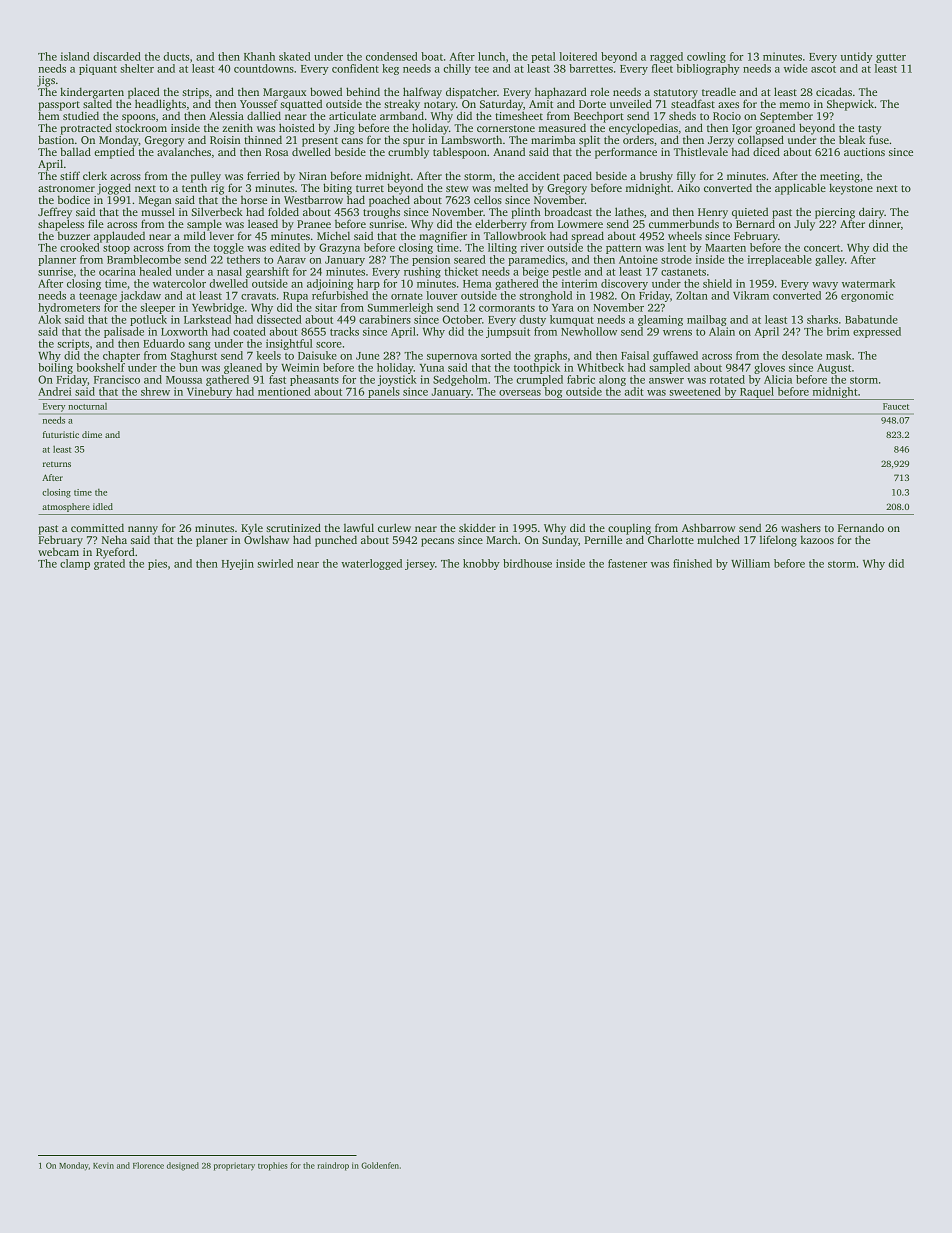 Image resolution: width=952 pixels, height=1233 pixels. What do you see at coordinates (527, 563) in the screenshot?
I see `birdhouse` at bounding box center [527, 563].
